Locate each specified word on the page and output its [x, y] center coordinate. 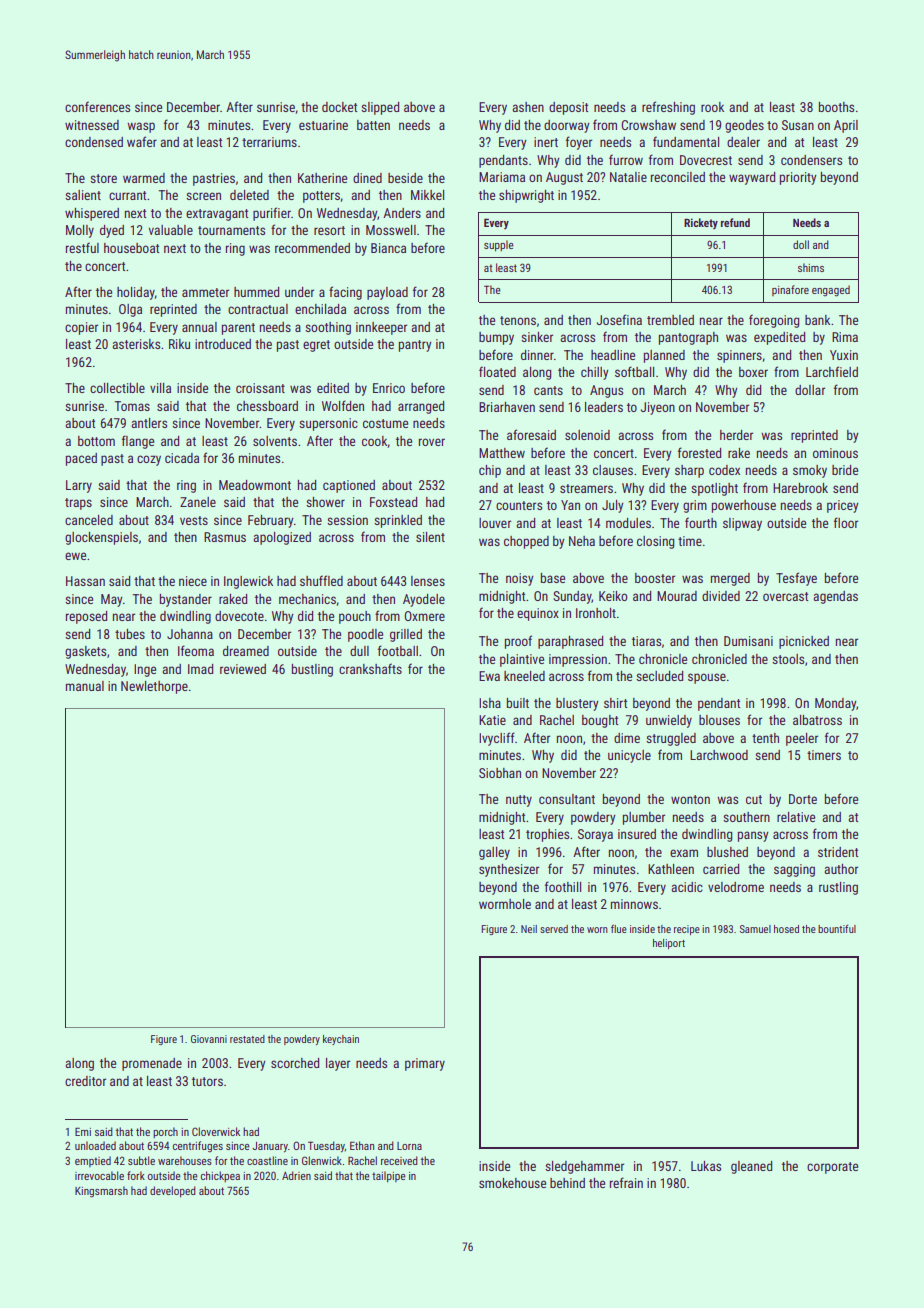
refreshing [668, 108]
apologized [282, 538]
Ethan [362, 1145]
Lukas [706, 1166]
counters [519, 505]
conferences [97, 106]
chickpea [220, 1176]
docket [339, 107]
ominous [835, 453]
